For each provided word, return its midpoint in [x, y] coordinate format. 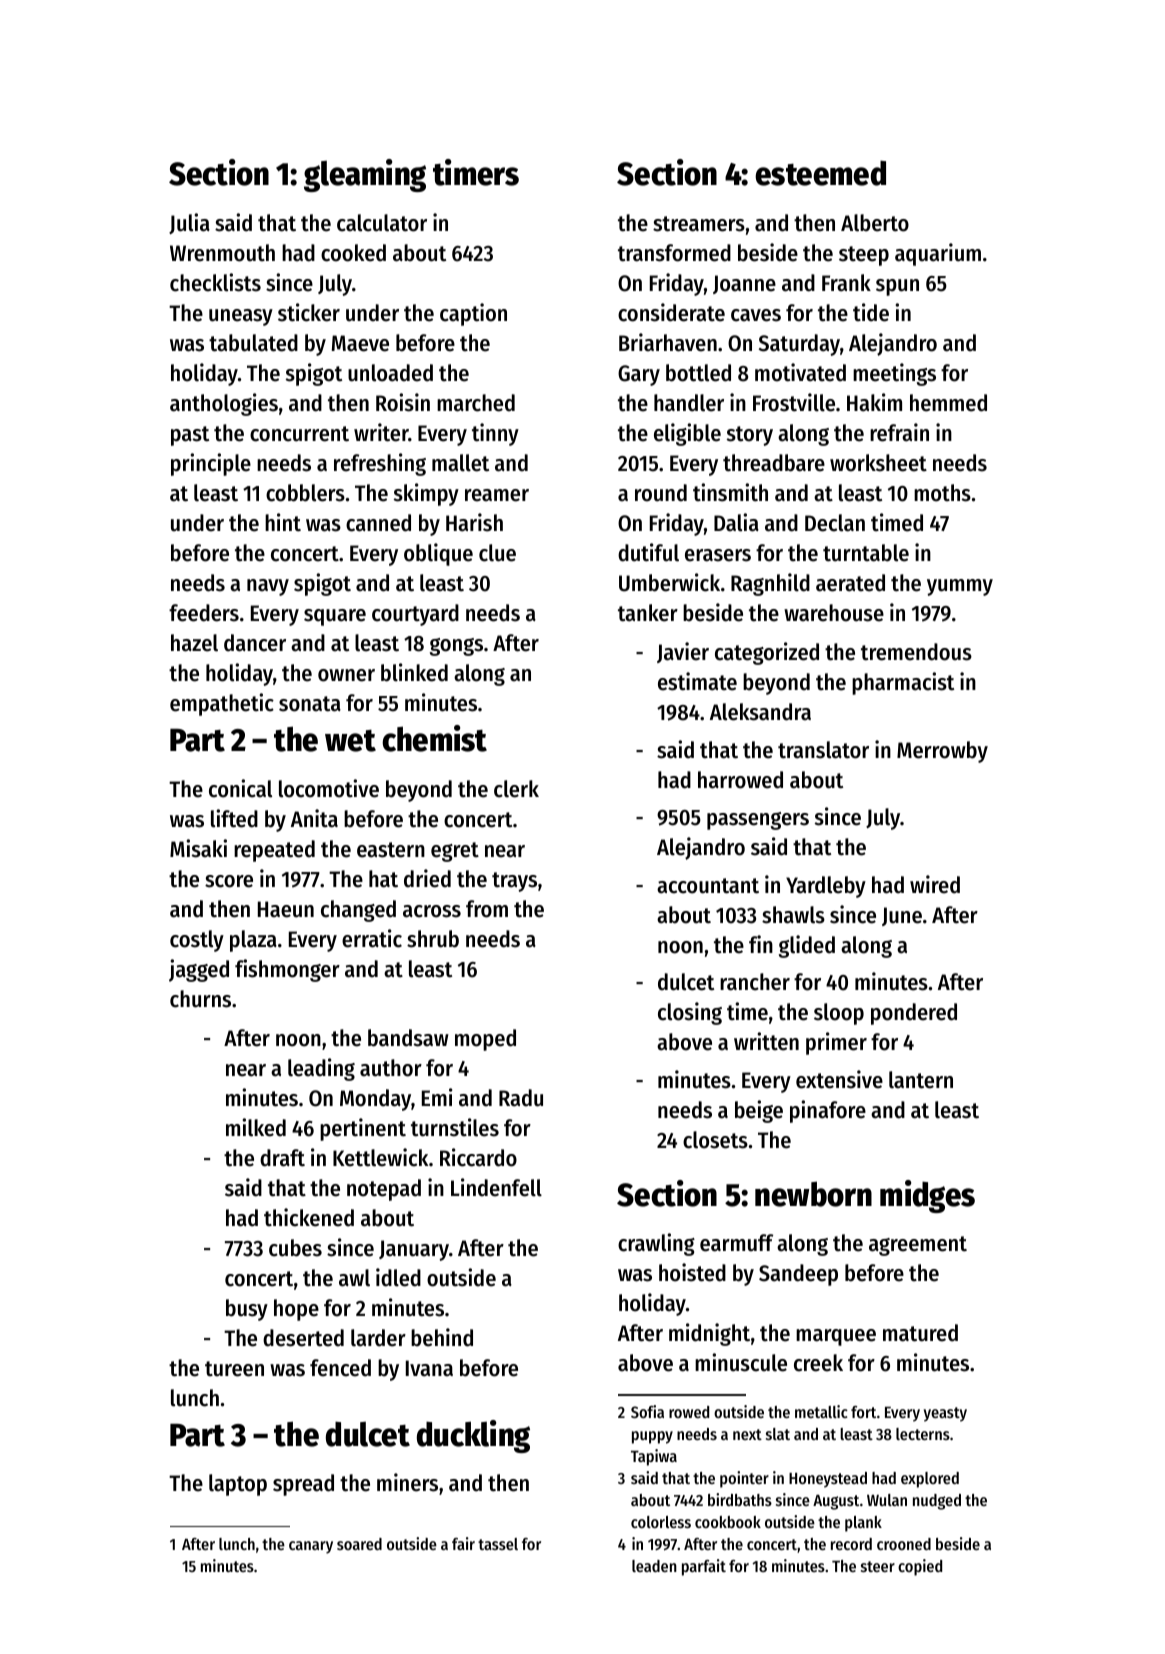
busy [247, 1310]
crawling [656, 1244]
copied [920, 1567]
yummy [960, 587]
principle [211, 464]
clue [497, 553]
